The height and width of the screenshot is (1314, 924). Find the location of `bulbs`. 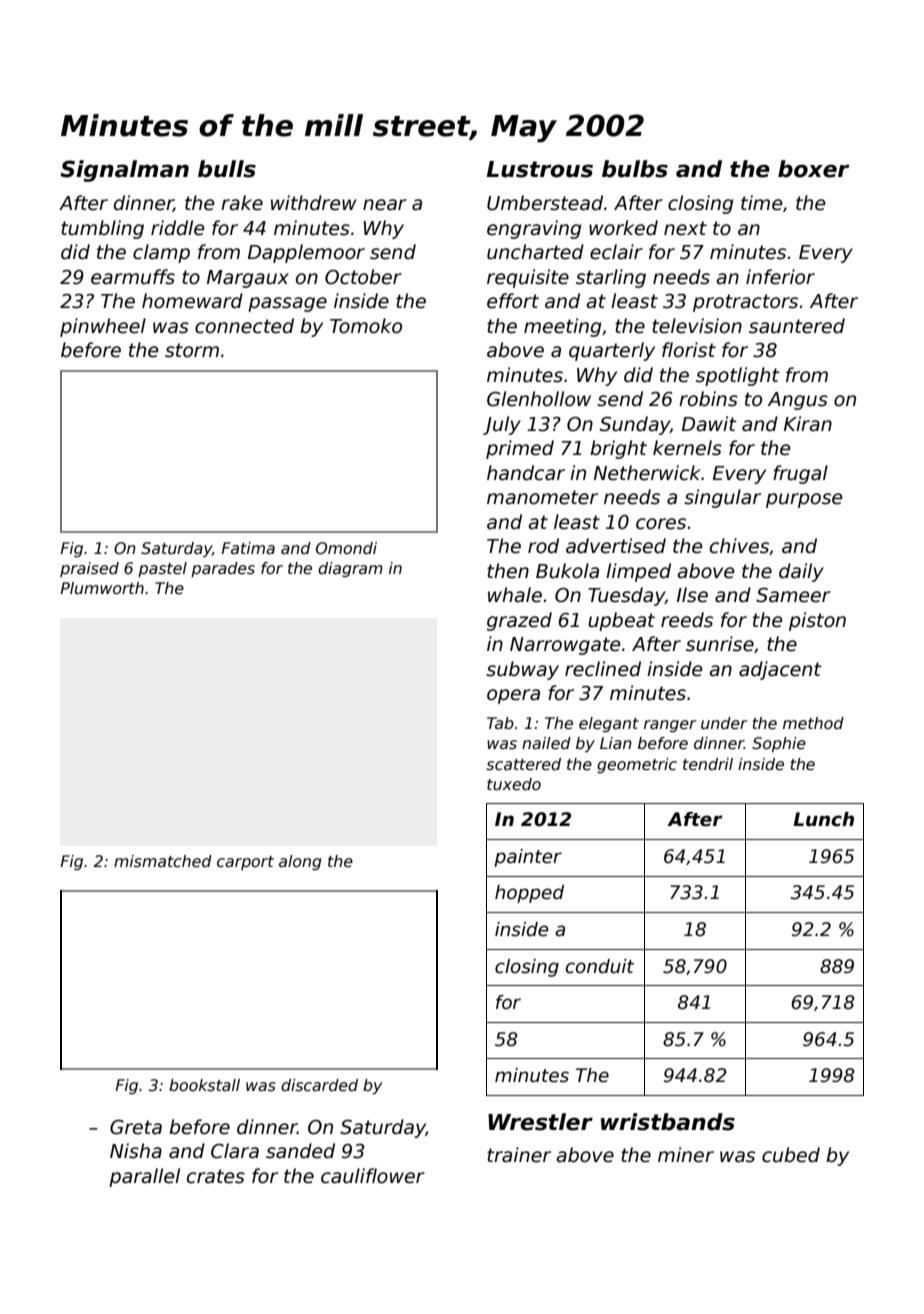

bulbs is located at coordinates (635, 169).
